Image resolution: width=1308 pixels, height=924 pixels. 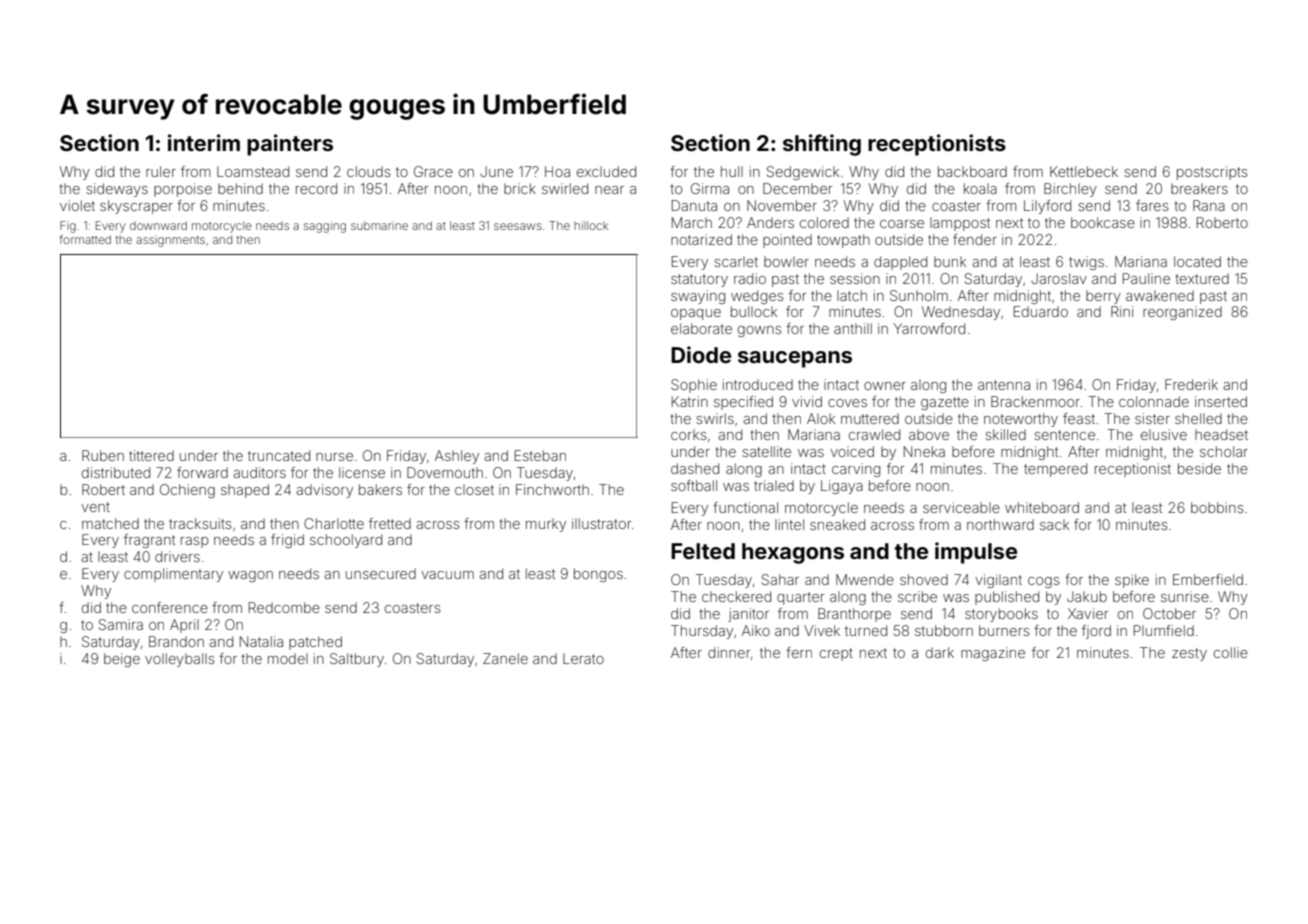 I want to click on ruler, so click(x=161, y=171).
